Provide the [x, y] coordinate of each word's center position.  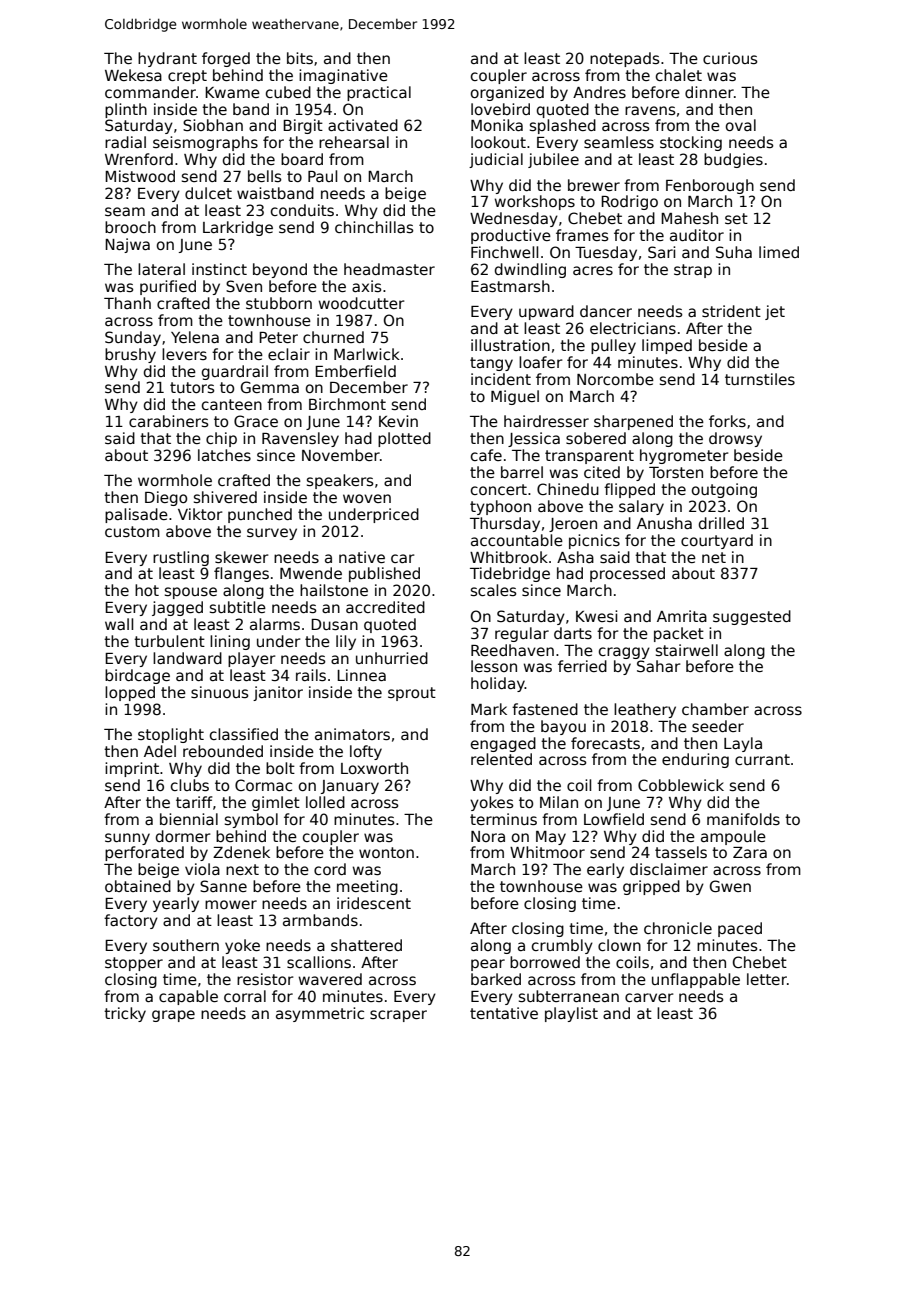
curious [730, 58]
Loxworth [374, 768]
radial [125, 142]
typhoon [500, 507]
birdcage [137, 676]
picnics [594, 541]
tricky [125, 1014]
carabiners [169, 421]
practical [379, 93]
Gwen [730, 886]
